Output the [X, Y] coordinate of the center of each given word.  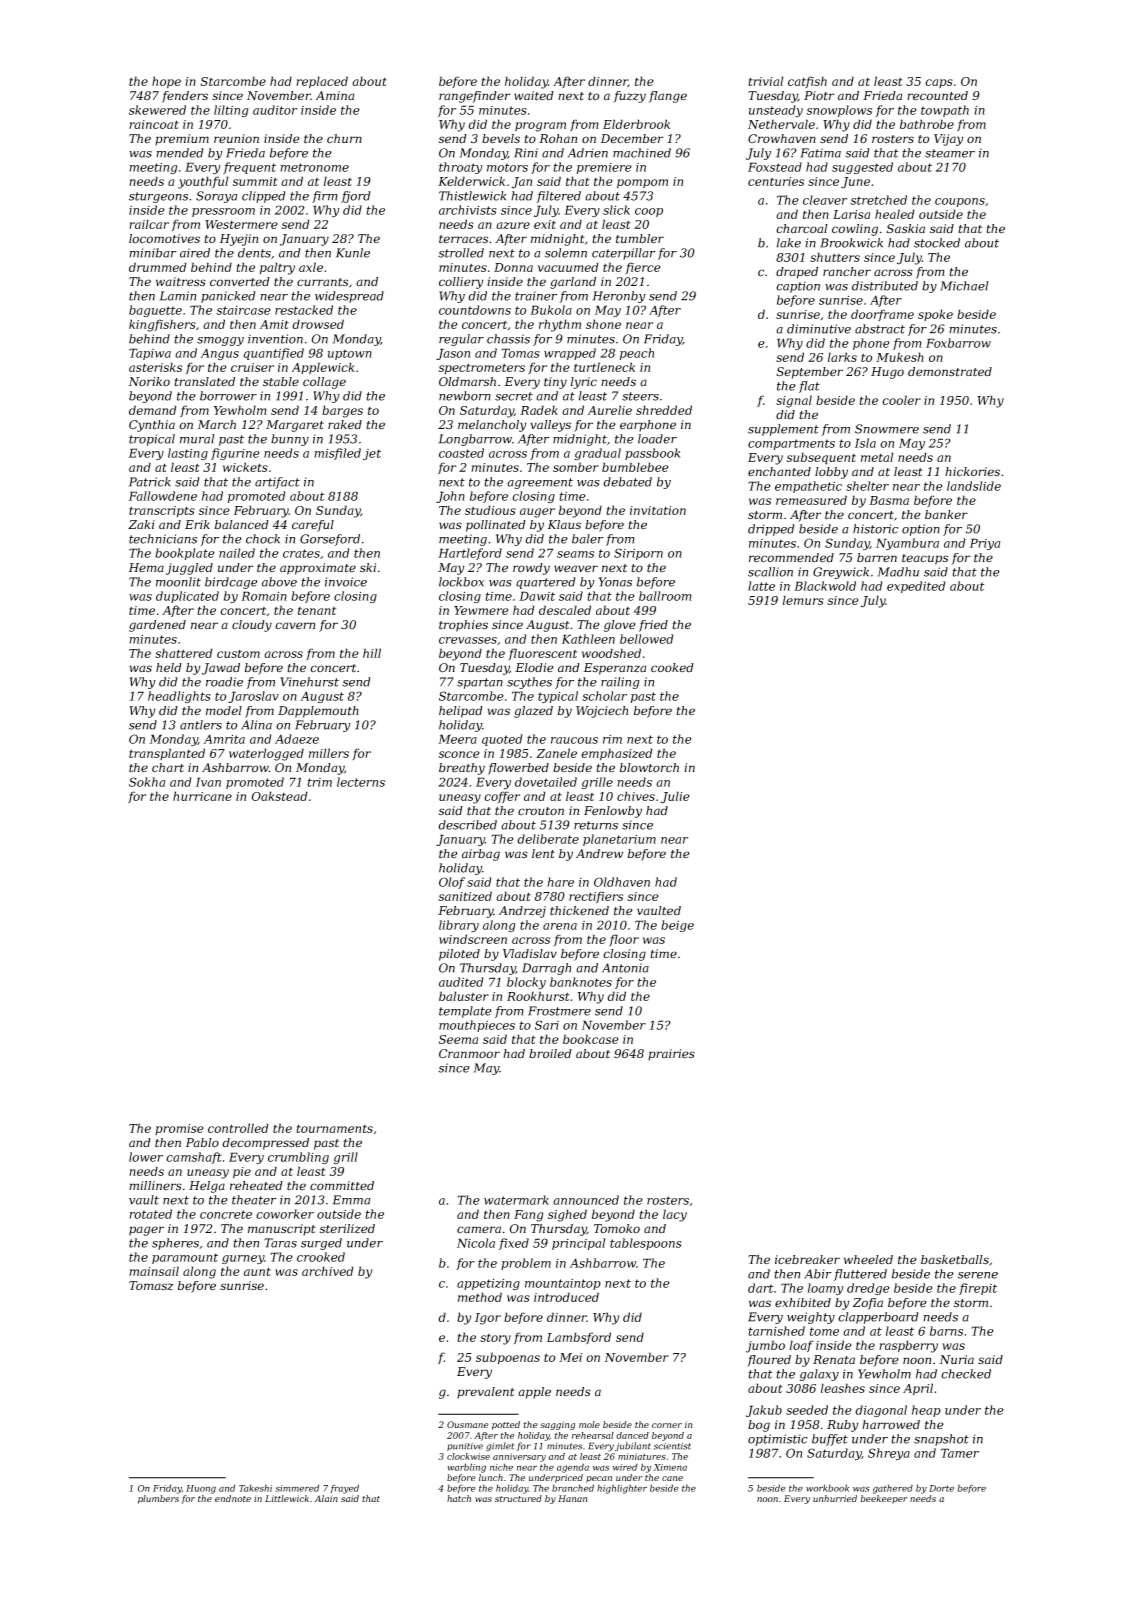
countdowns [475, 310]
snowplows [839, 111]
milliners [155, 1185]
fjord [355, 197]
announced [586, 1200]
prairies [671, 1055]
